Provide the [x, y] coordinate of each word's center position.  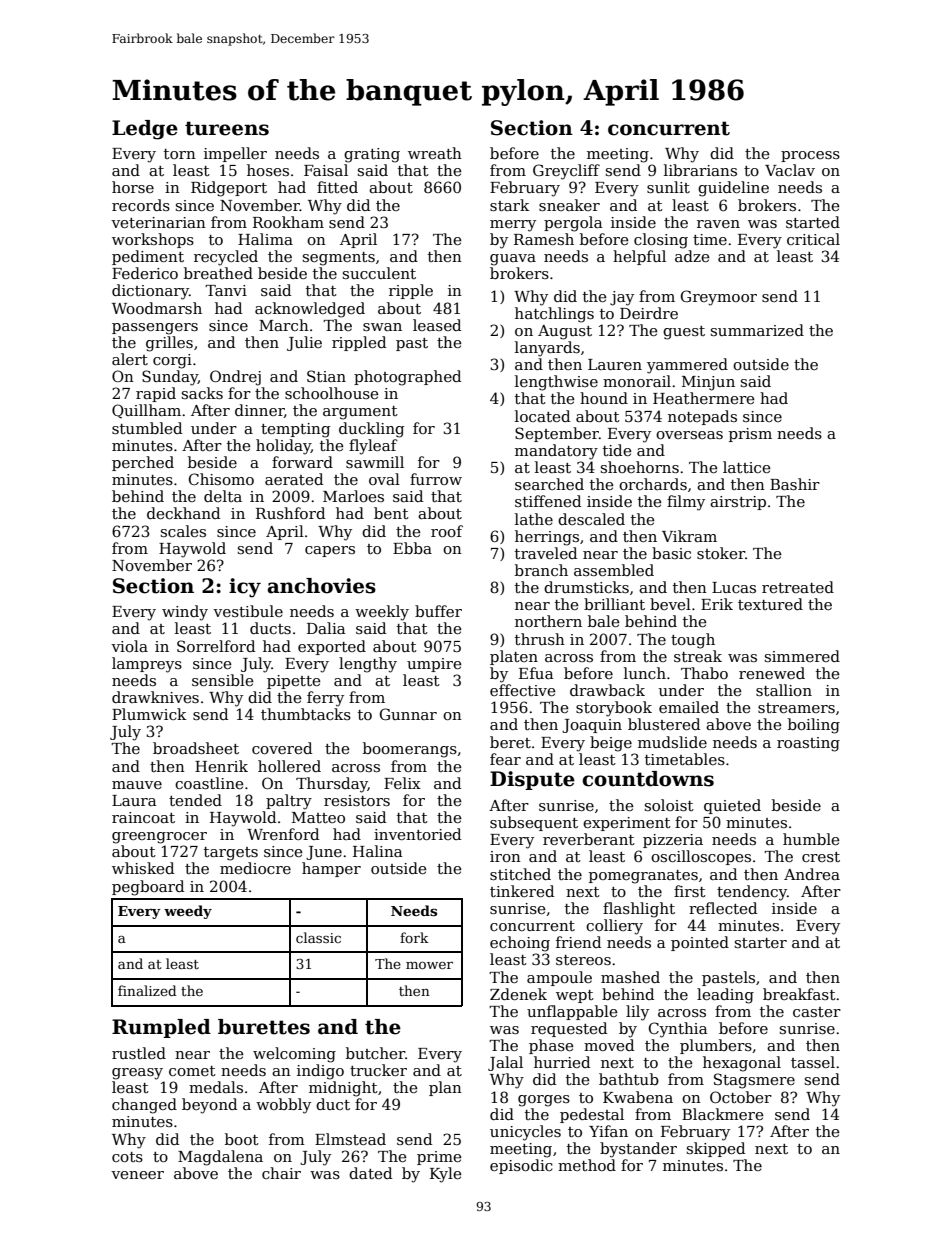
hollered [289, 766]
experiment [627, 824]
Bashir [795, 484]
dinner [259, 411]
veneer [137, 1175]
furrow [436, 479]
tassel [813, 1062]
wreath [435, 153]
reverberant [589, 839]
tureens [227, 128]
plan [445, 1088]
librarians [700, 170]
